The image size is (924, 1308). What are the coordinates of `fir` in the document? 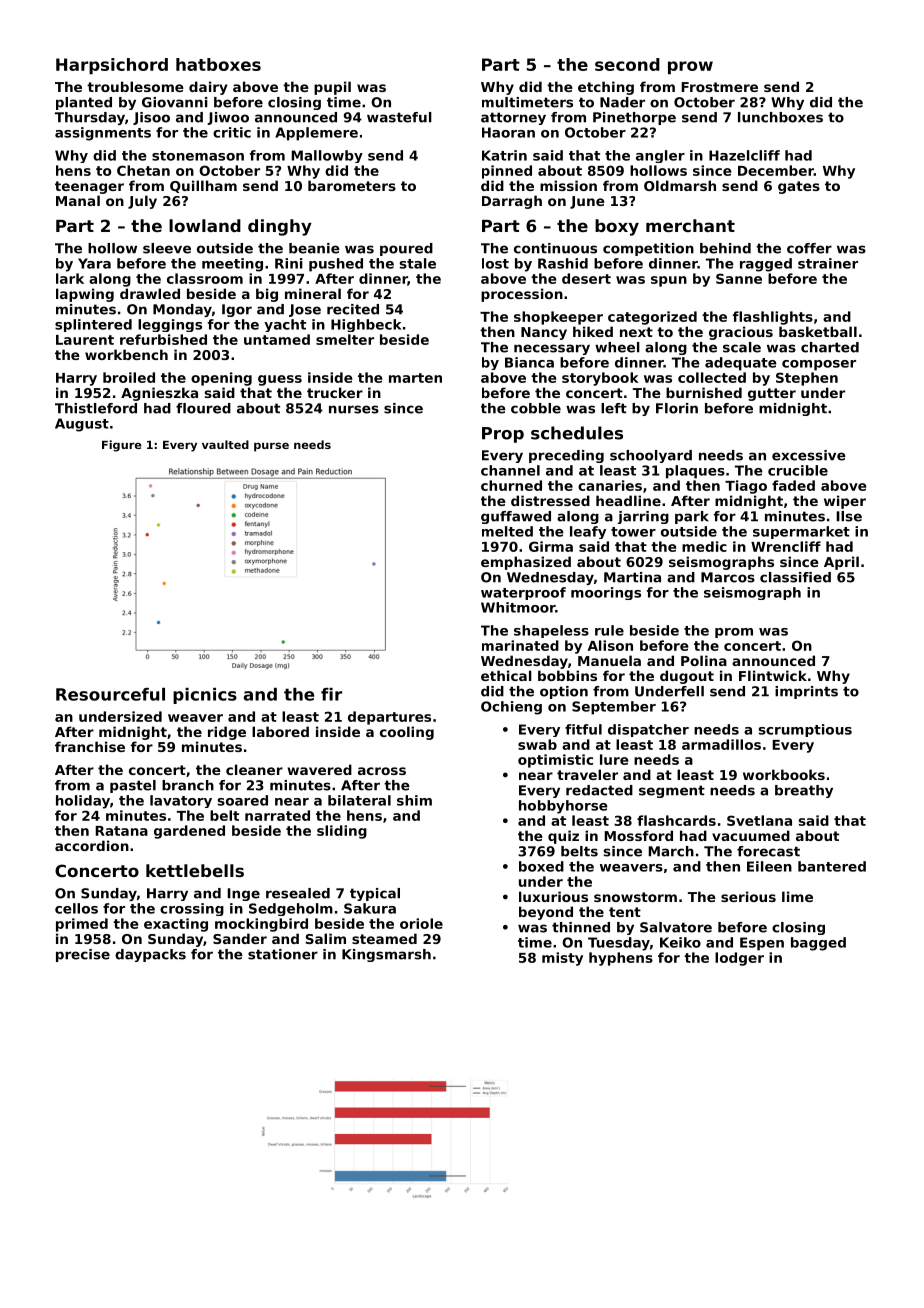 It's located at (331, 694).
